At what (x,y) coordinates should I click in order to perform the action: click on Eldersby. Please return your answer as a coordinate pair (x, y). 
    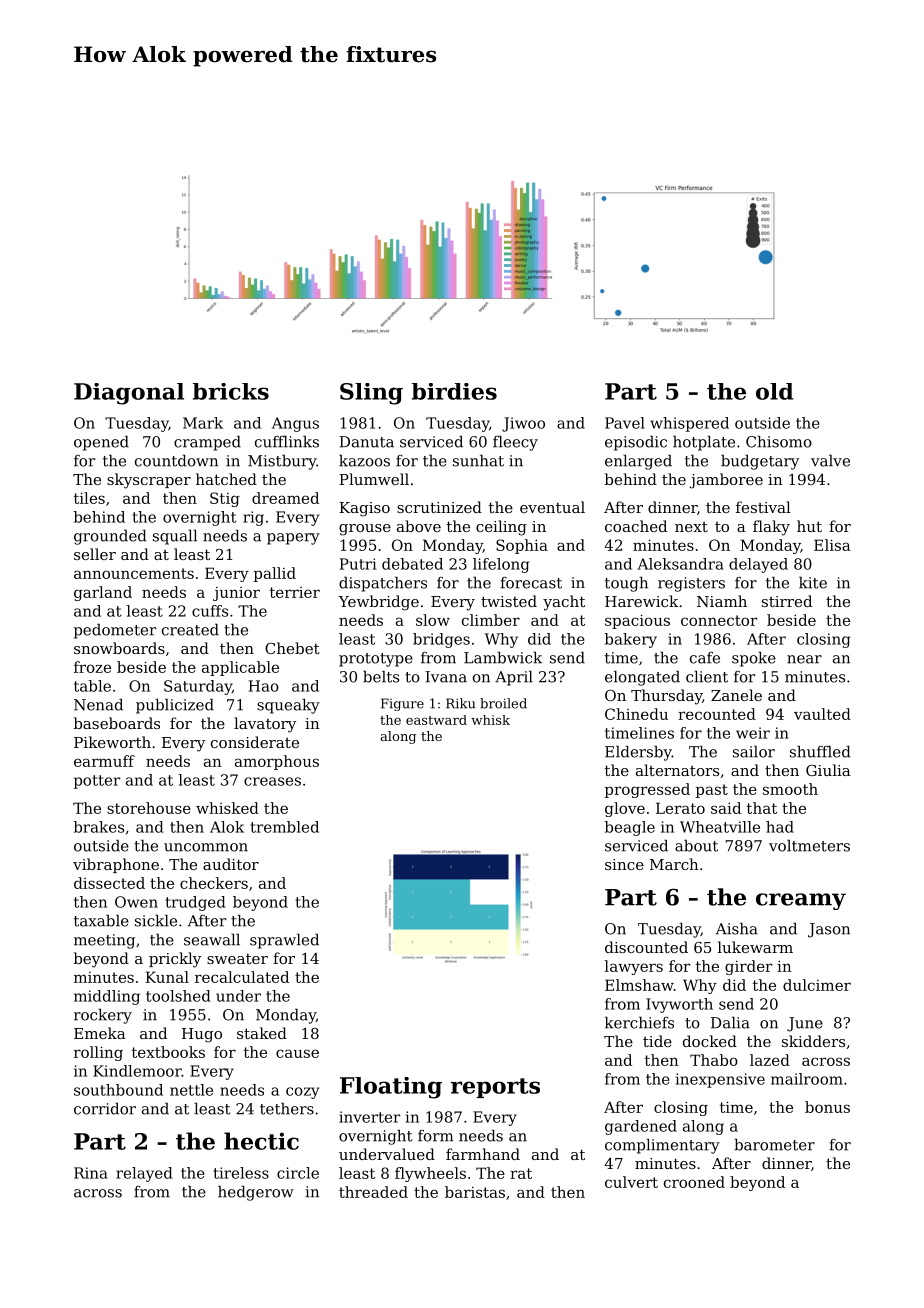
    Looking at the image, I should click on (638, 753).
